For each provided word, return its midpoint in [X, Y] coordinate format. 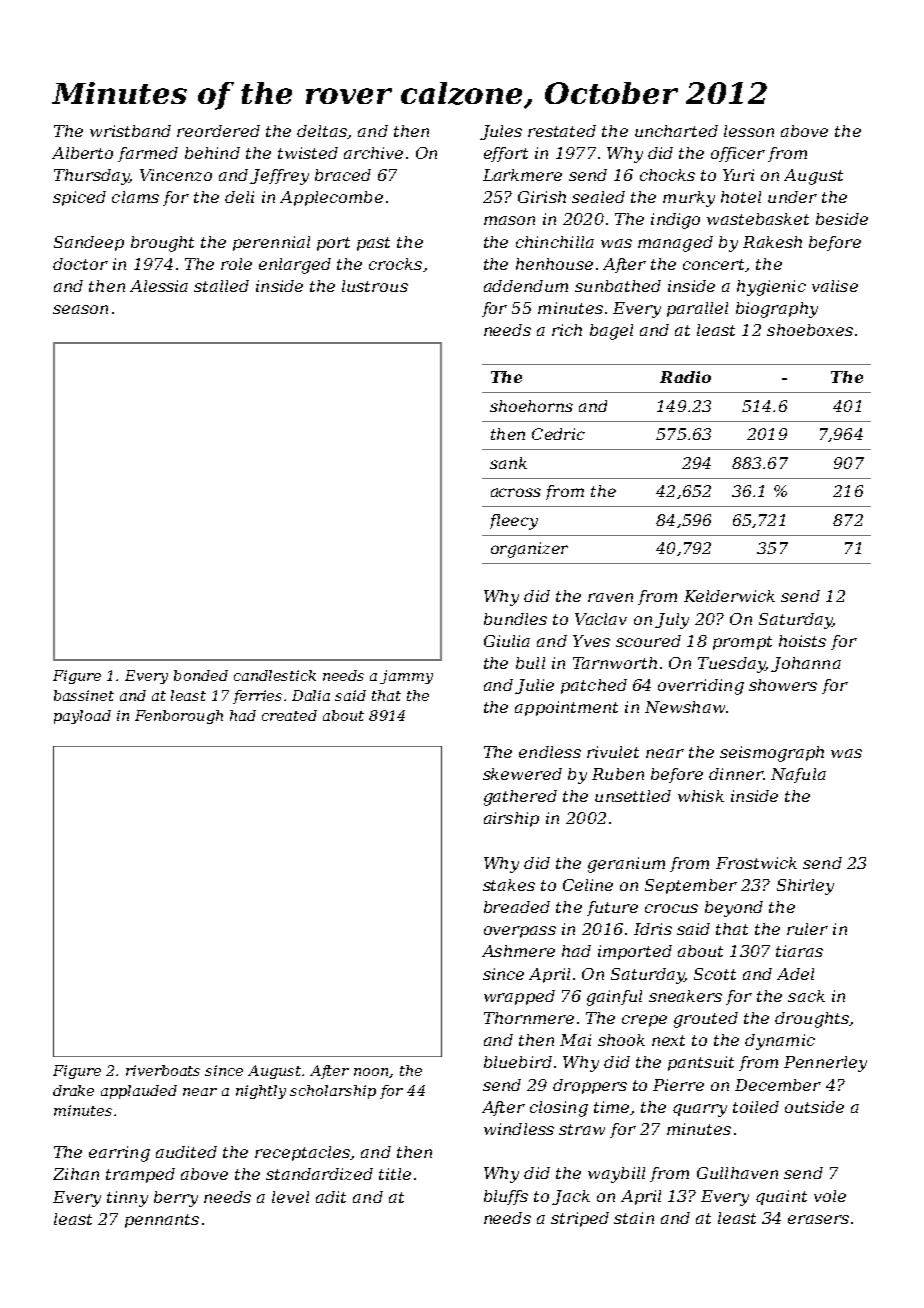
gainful [614, 998]
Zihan [76, 1174]
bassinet [84, 695]
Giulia [507, 641]
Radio [685, 377]
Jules [501, 132]
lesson [749, 131]
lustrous [375, 286]
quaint [781, 1197]
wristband [130, 131]
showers [783, 685]
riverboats [163, 1070]
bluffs [506, 1197]
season [80, 309]
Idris [653, 929]
